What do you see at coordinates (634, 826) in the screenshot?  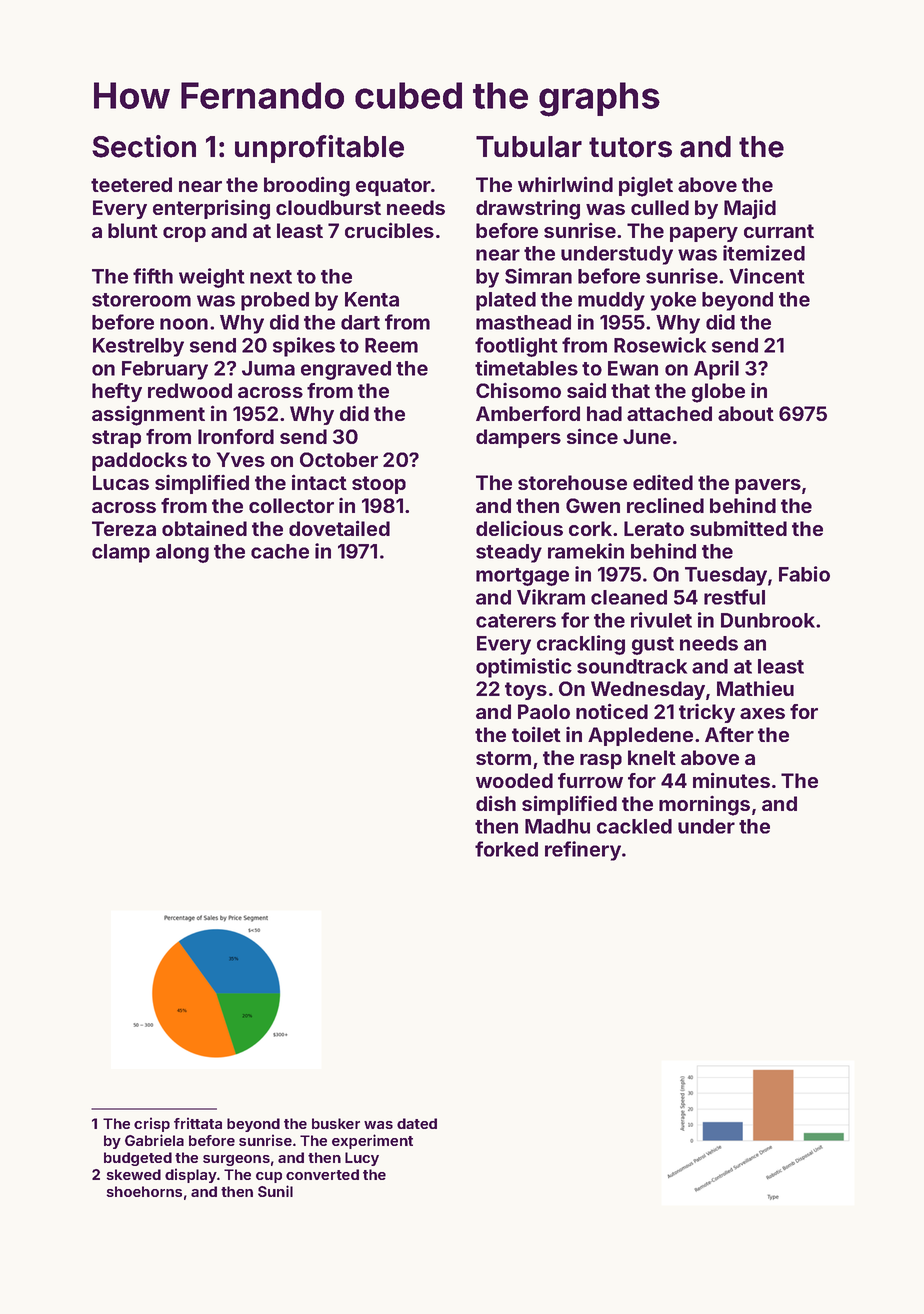 I see `cackled` at bounding box center [634, 826].
